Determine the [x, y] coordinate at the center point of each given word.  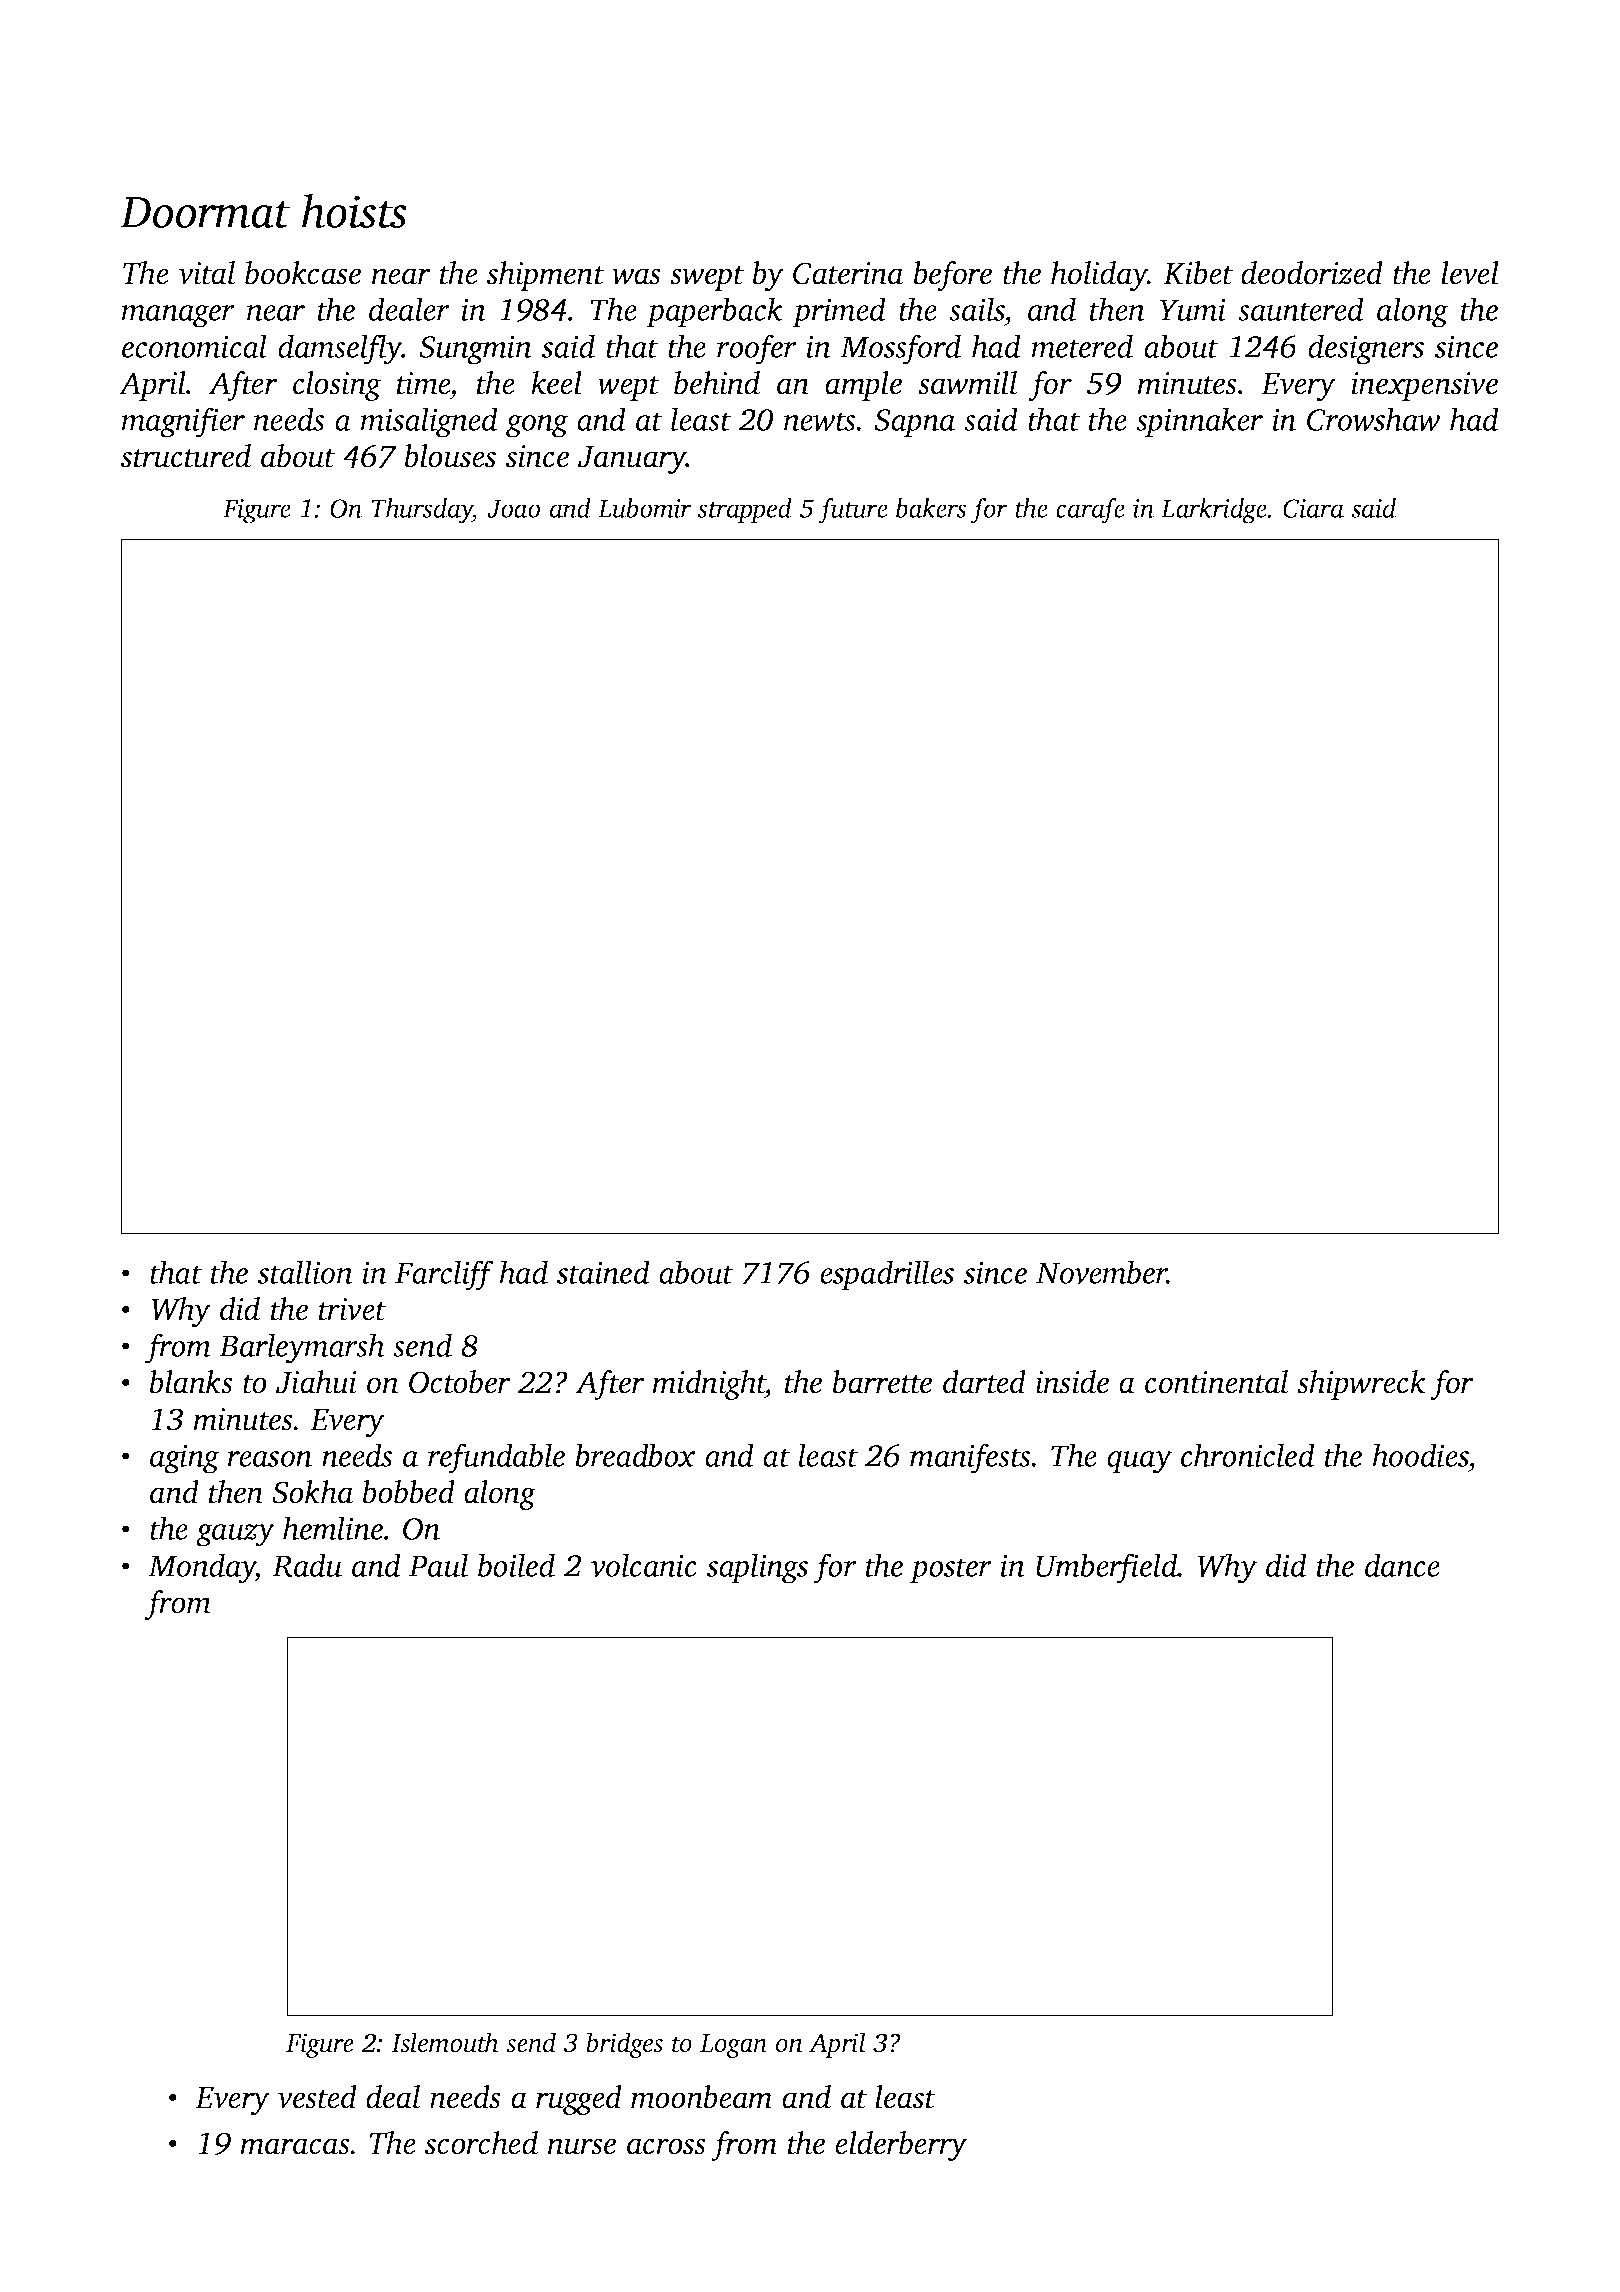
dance [1402, 1565]
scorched [481, 2143]
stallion [305, 1272]
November [1101, 1272]
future [853, 511]
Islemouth [445, 2042]
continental [1216, 1382]
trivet [352, 1309]
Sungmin [475, 350]
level [1470, 273]
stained [603, 1272]
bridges [624, 2045]
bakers [931, 508]
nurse [582, 2146]
